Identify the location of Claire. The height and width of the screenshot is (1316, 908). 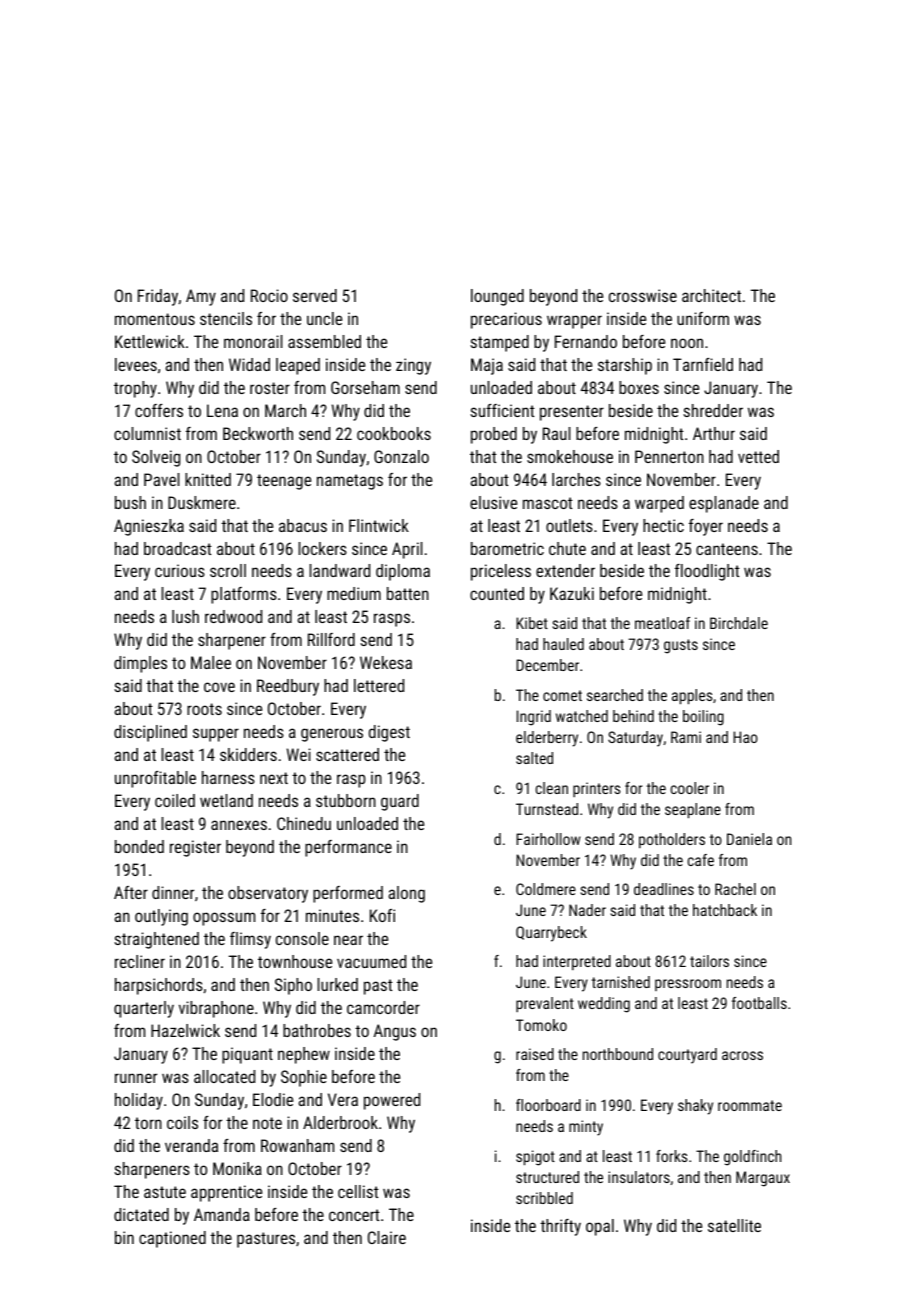
(387, 1237).
